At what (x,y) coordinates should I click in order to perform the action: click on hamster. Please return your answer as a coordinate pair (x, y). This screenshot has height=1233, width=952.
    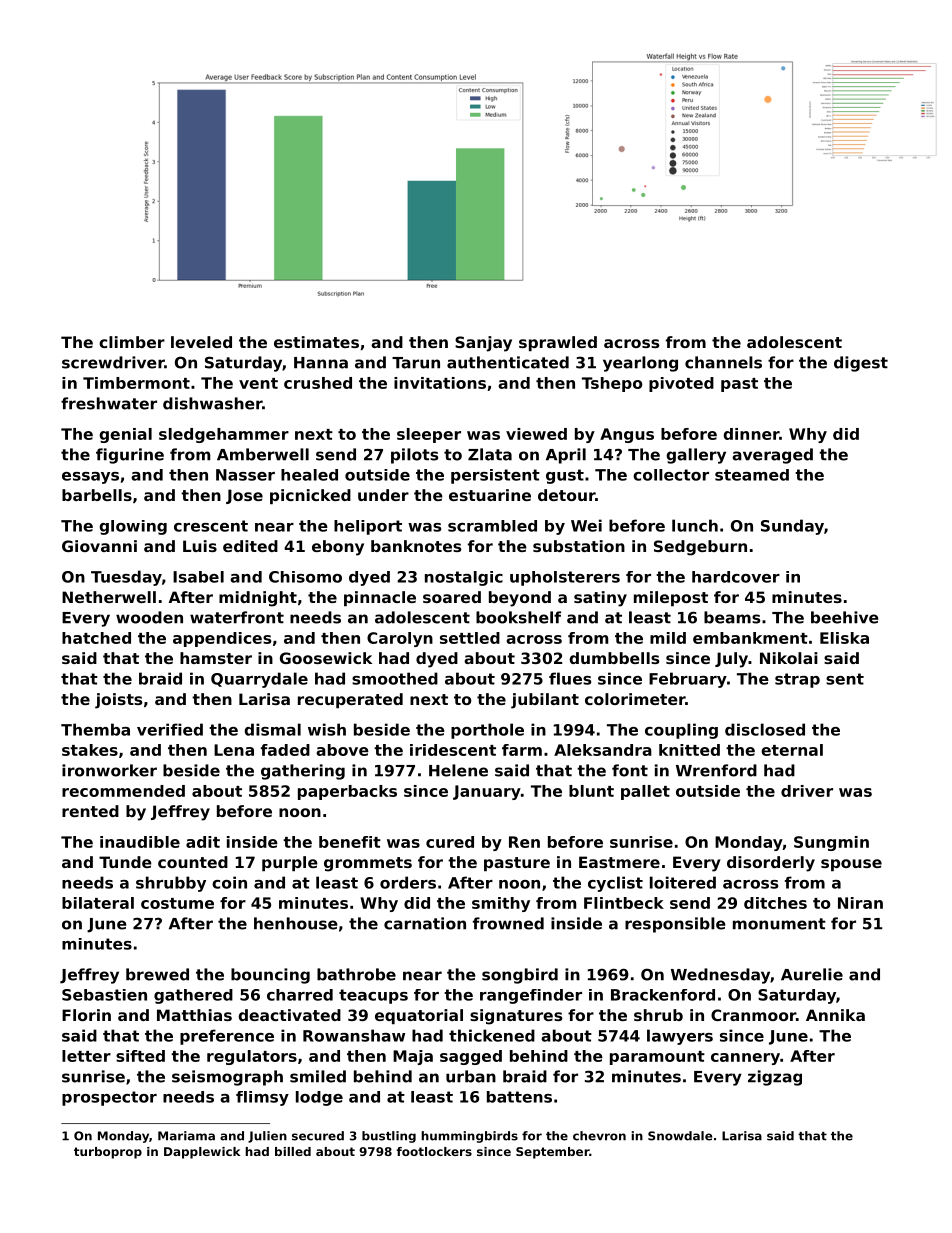
    Looking at the image, I should click on (216, 658).
